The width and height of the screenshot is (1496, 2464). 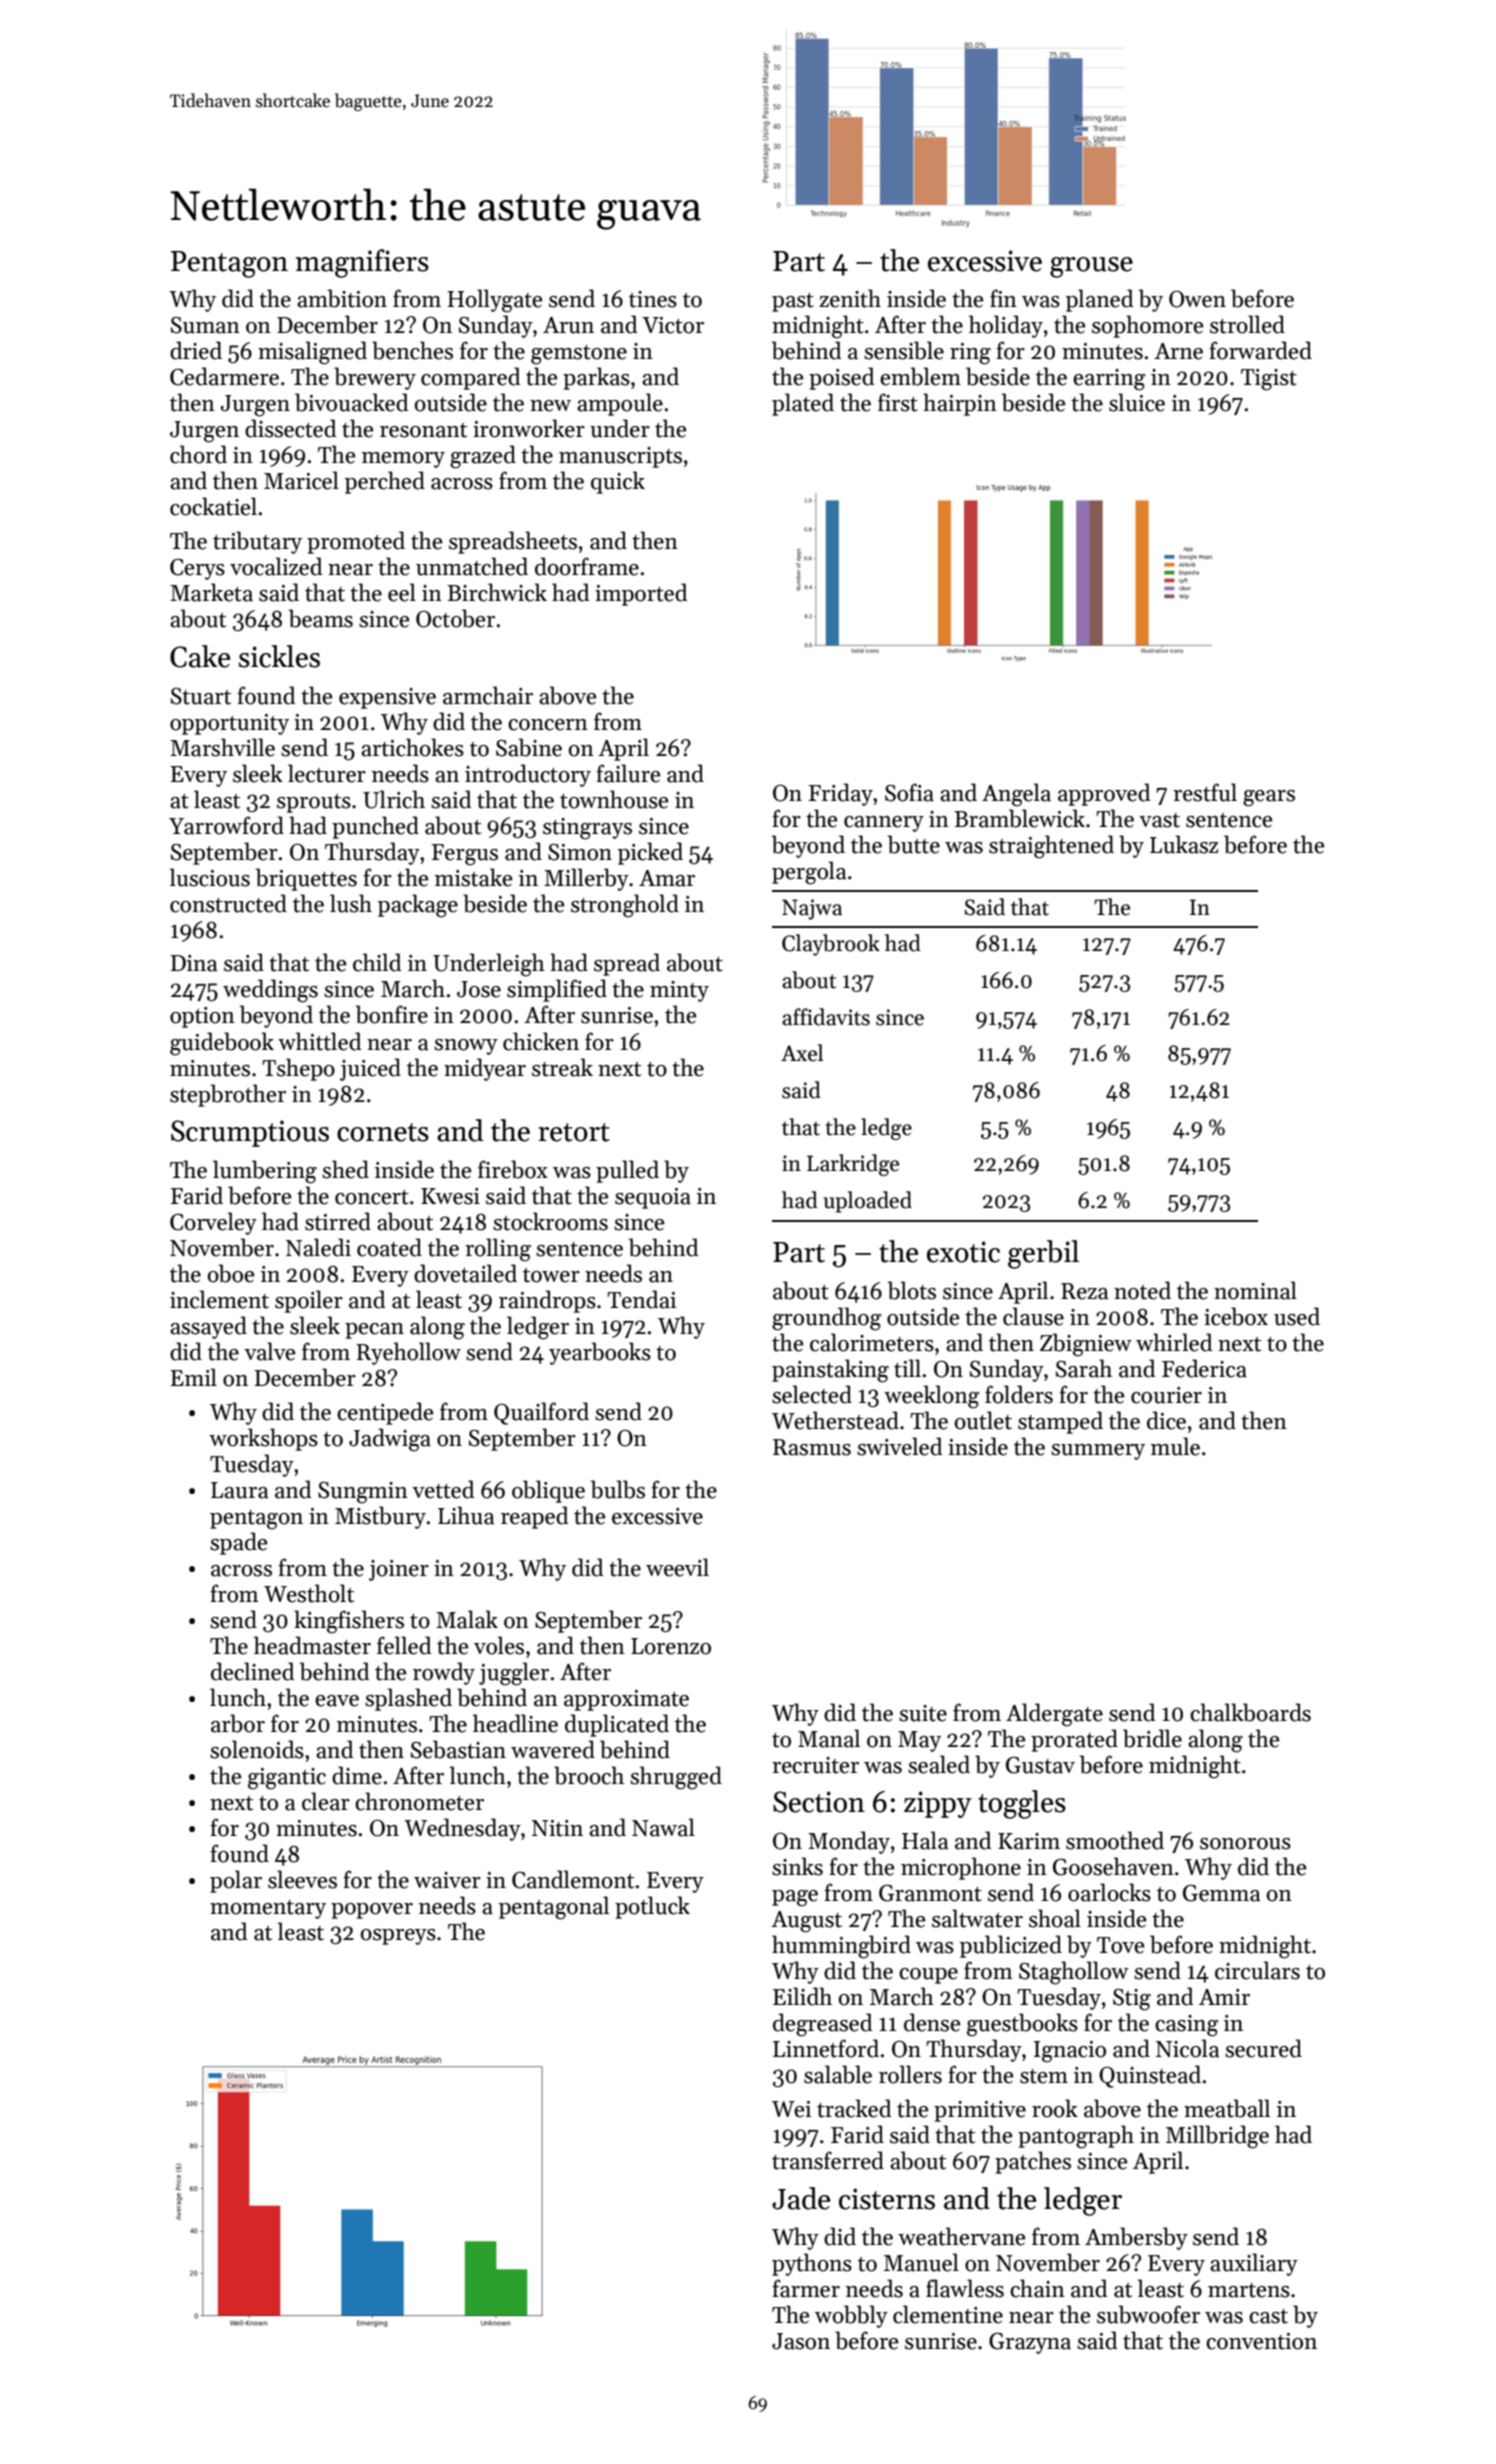 I want to click on sluice, so click(x=1137, y=402).
